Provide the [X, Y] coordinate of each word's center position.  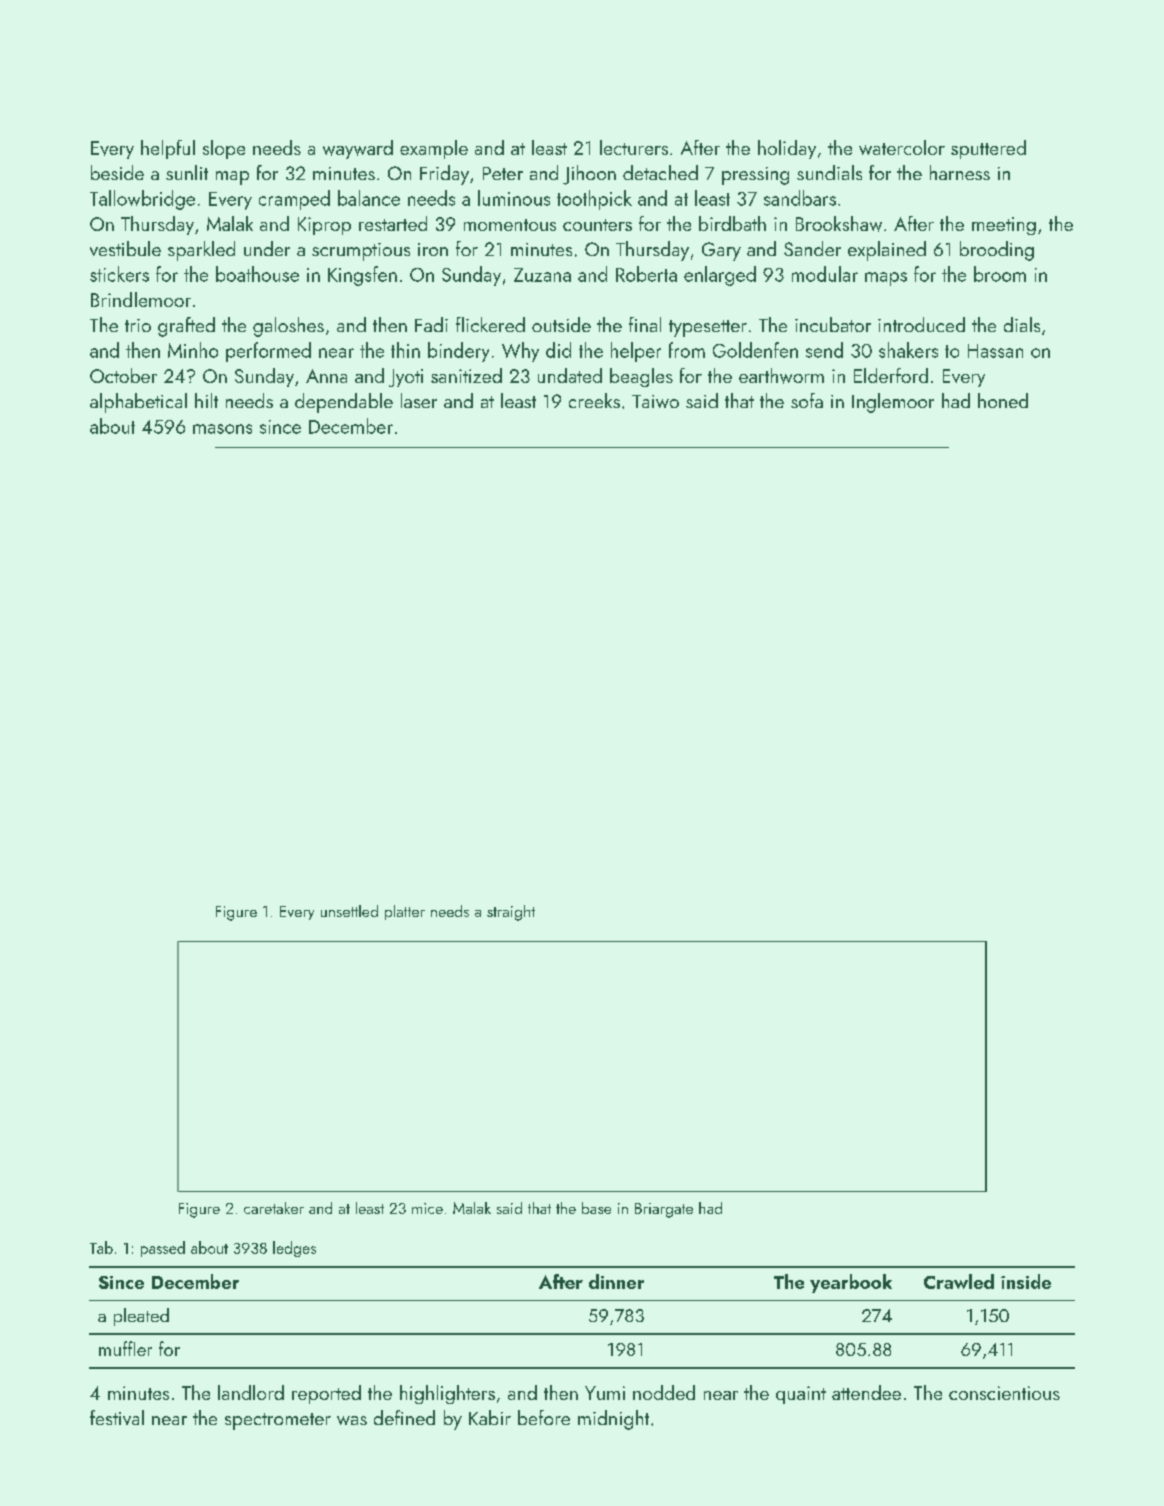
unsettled [349, 911]
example [434, 149]
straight [511, 913]
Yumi [605, 1393]
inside [1026, 1281]
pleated [141, 1317]
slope [224, 149]
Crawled [959, 1281]
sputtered [988, 149]
